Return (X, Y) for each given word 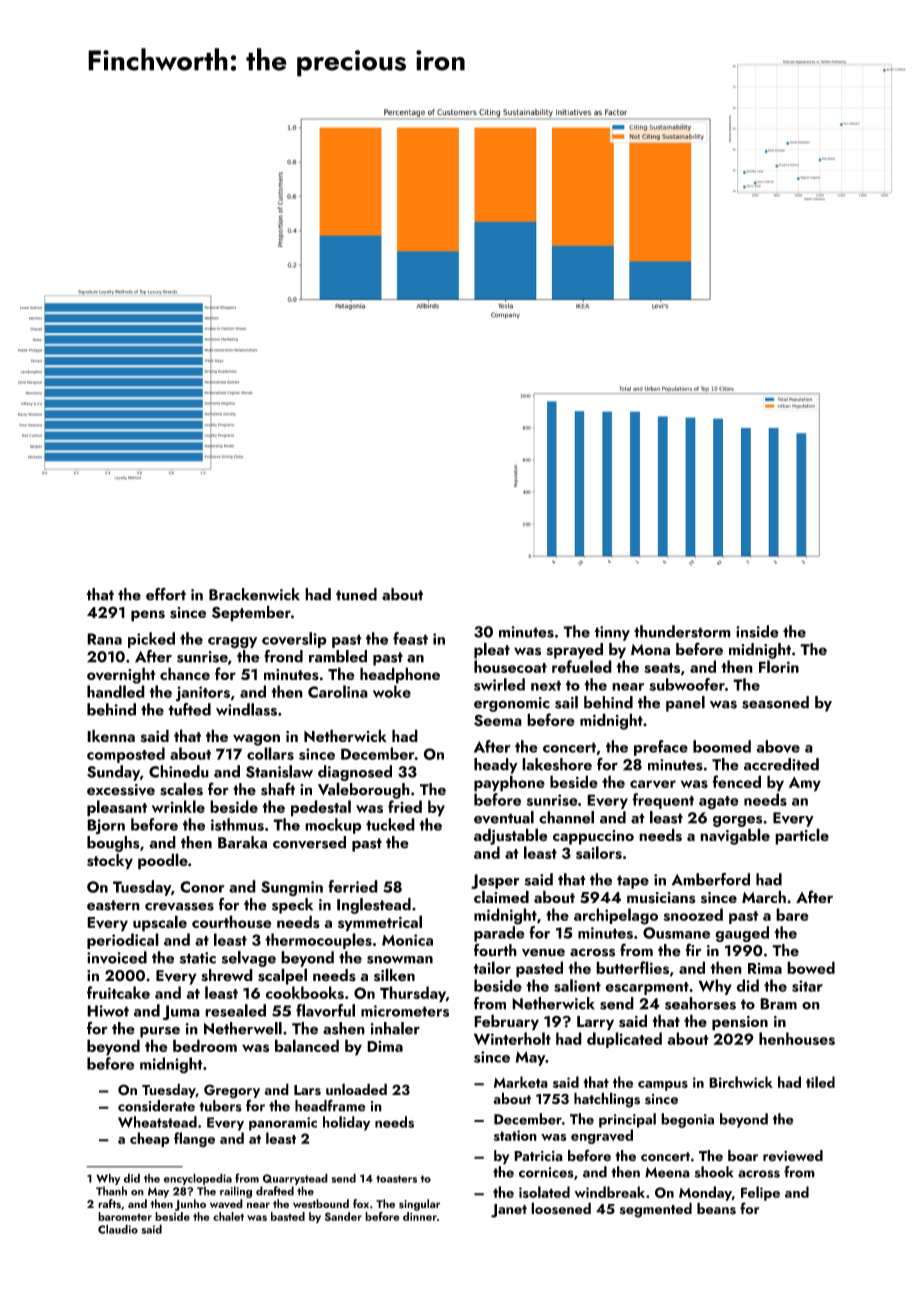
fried (405, 806)
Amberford (711, 879)
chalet (228, 1216)
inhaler (395, 1028)
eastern (113, 905)
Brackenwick (254, 594)
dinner (420, 1216)
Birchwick (741, 1082)
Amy (805, 784)
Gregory (232, 1091)
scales (181, 789)
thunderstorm (682, 631)
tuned (356, 594)
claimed (501, 896)
